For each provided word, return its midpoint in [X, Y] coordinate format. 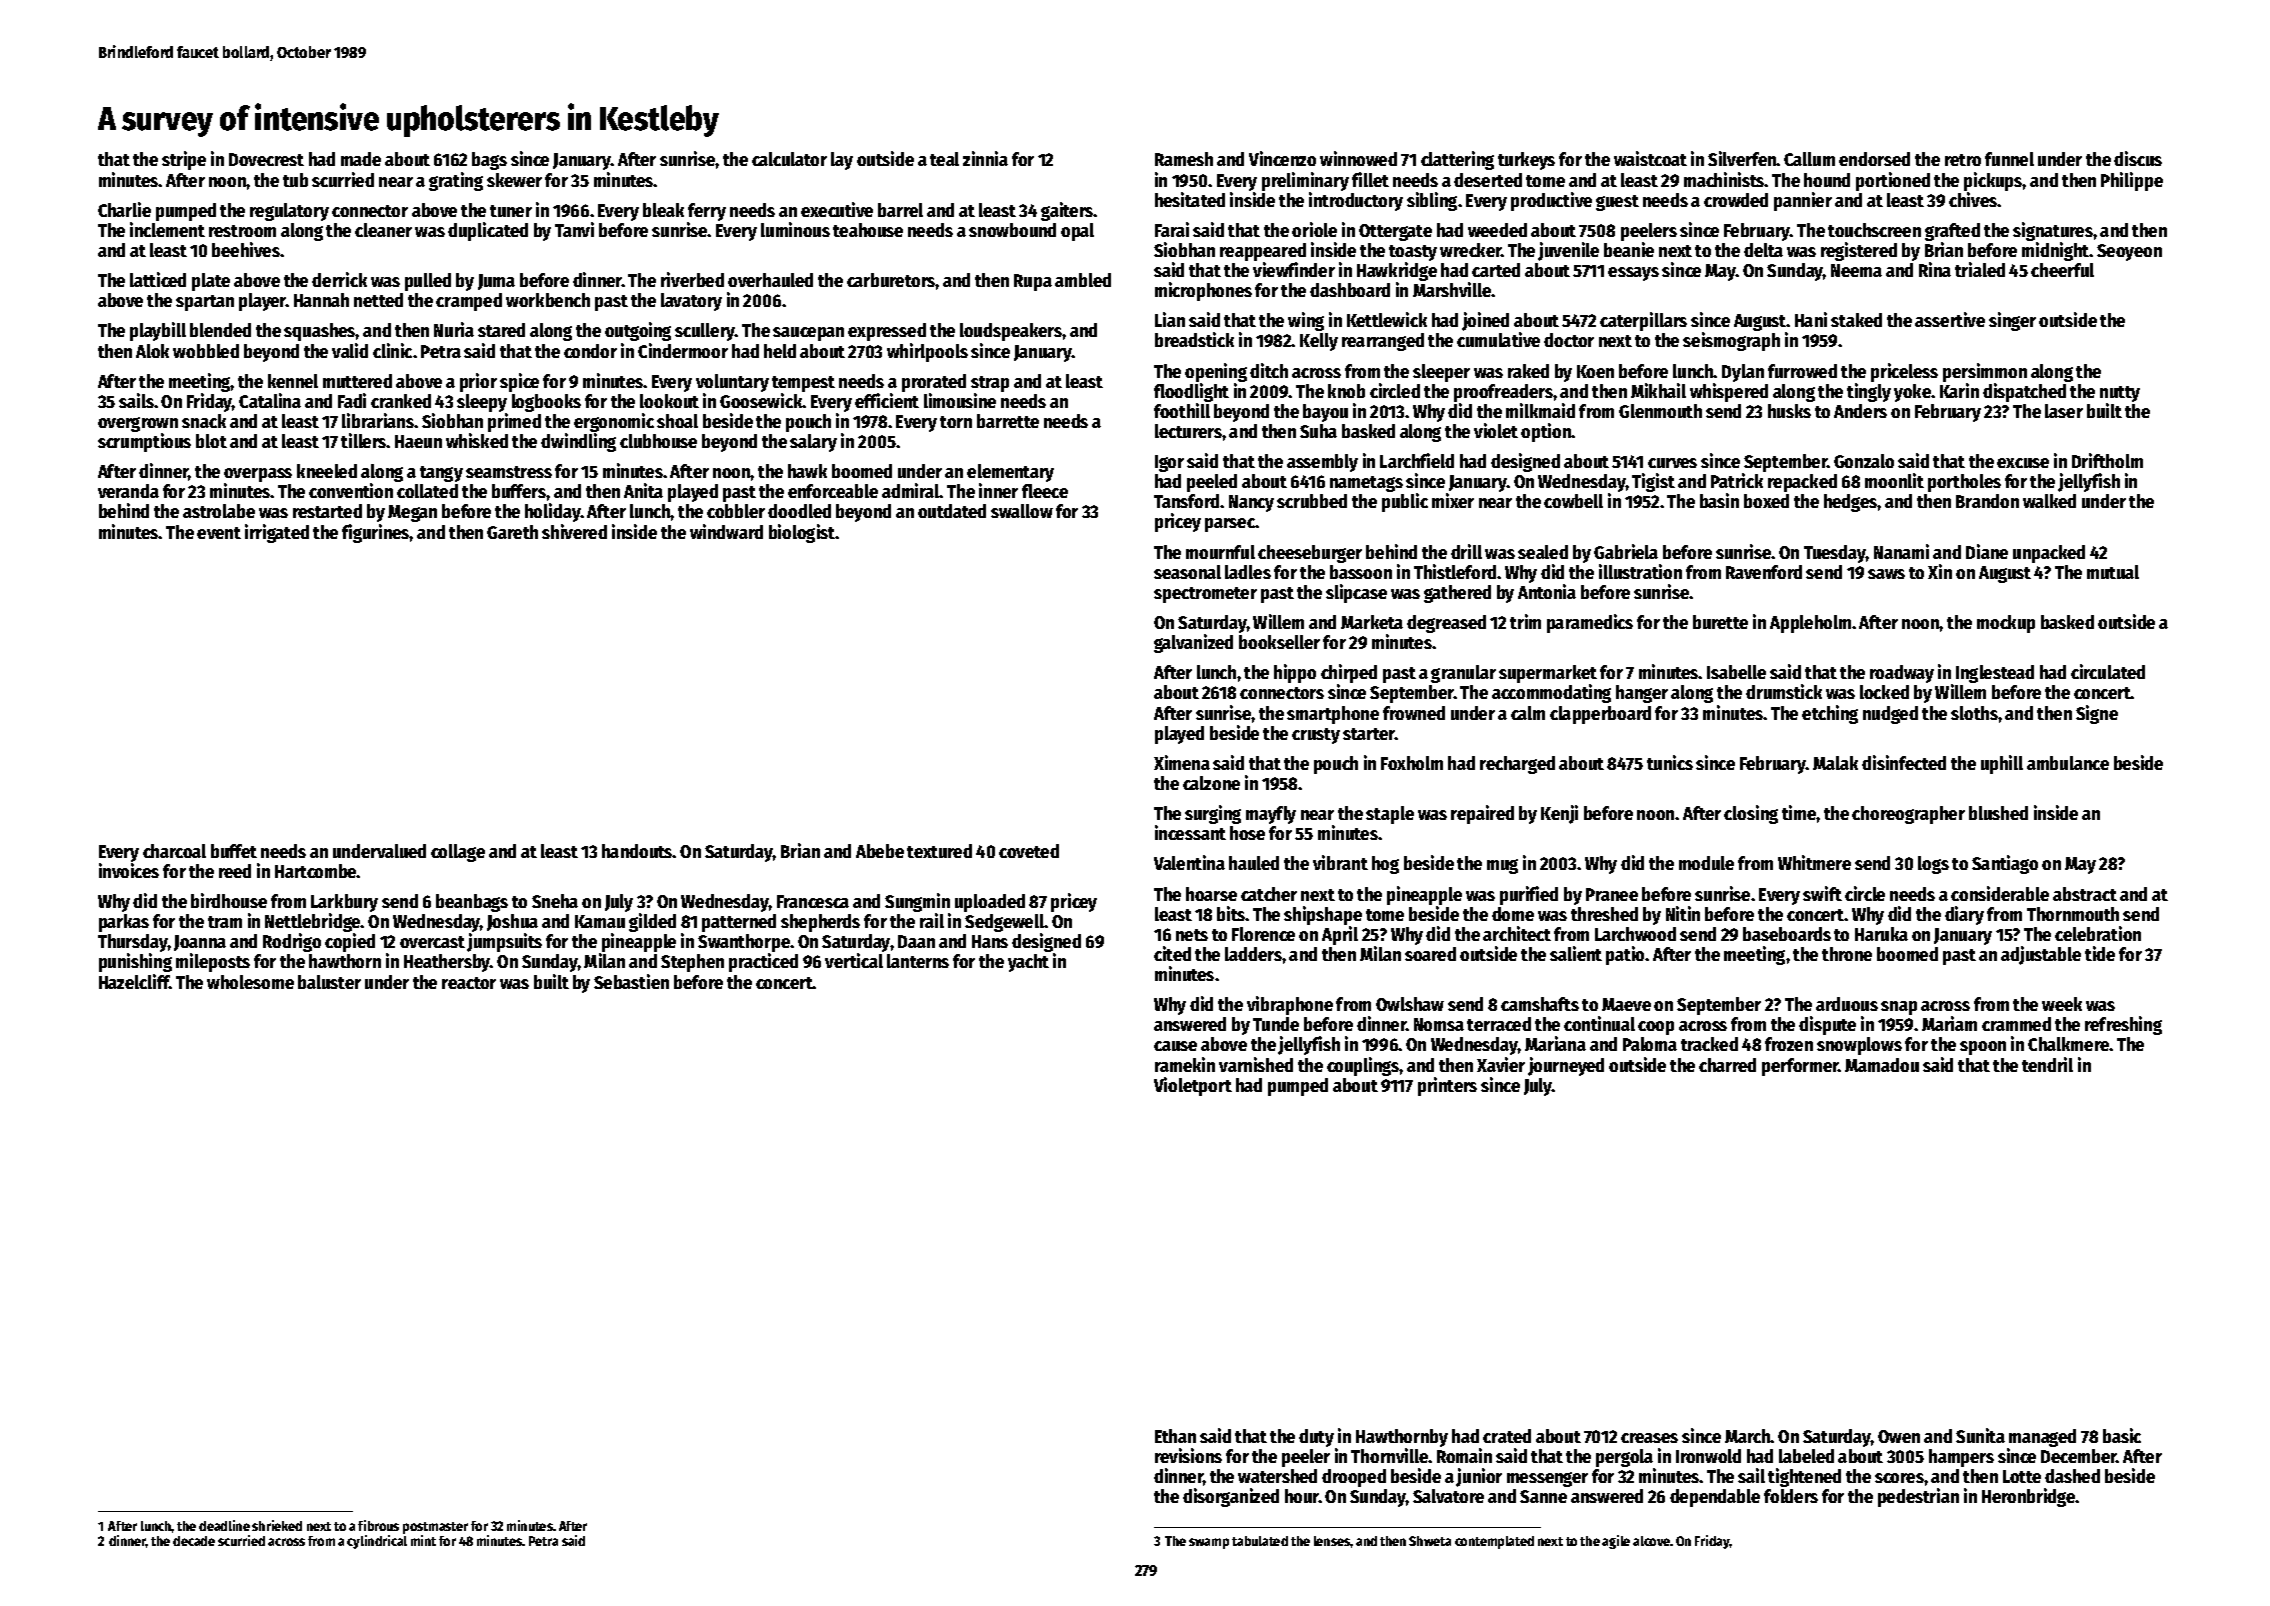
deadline [224, 1525]
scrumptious [144, 442]
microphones [1203, 291]
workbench [548, 300]
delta [1763, 250]
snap [1899, 1008]
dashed [2072, 1476]
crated [1507, 1436]
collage [458, 853]
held [780, 351]
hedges [1851, 503]
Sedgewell [1005, 923]
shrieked [277, 1525]
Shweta [1430, 1541]
